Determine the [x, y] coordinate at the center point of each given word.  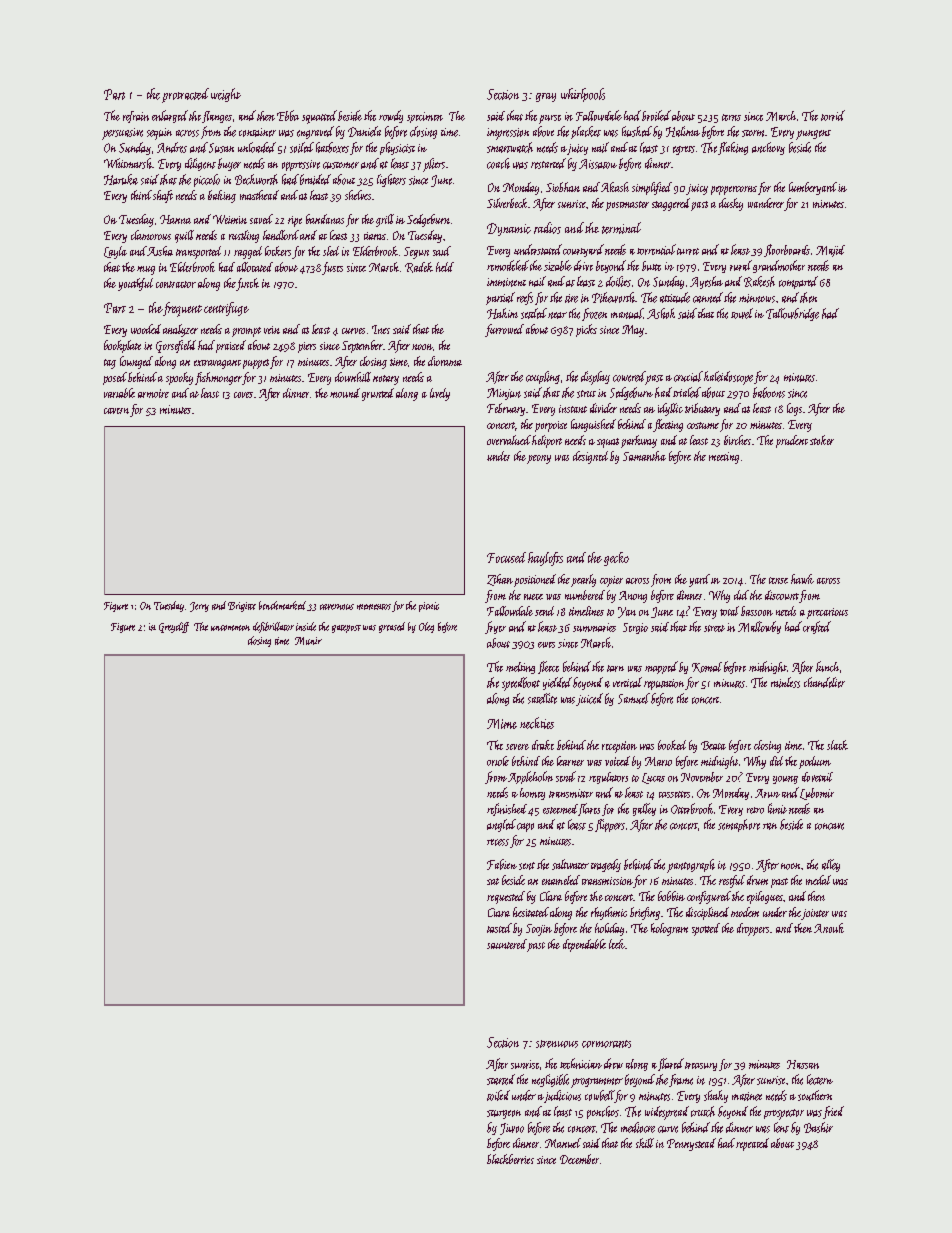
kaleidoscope [728, 378]
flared [671, 1064]
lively [440, 394]
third [141, 195]
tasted [499, 928]
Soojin [539, 930]
